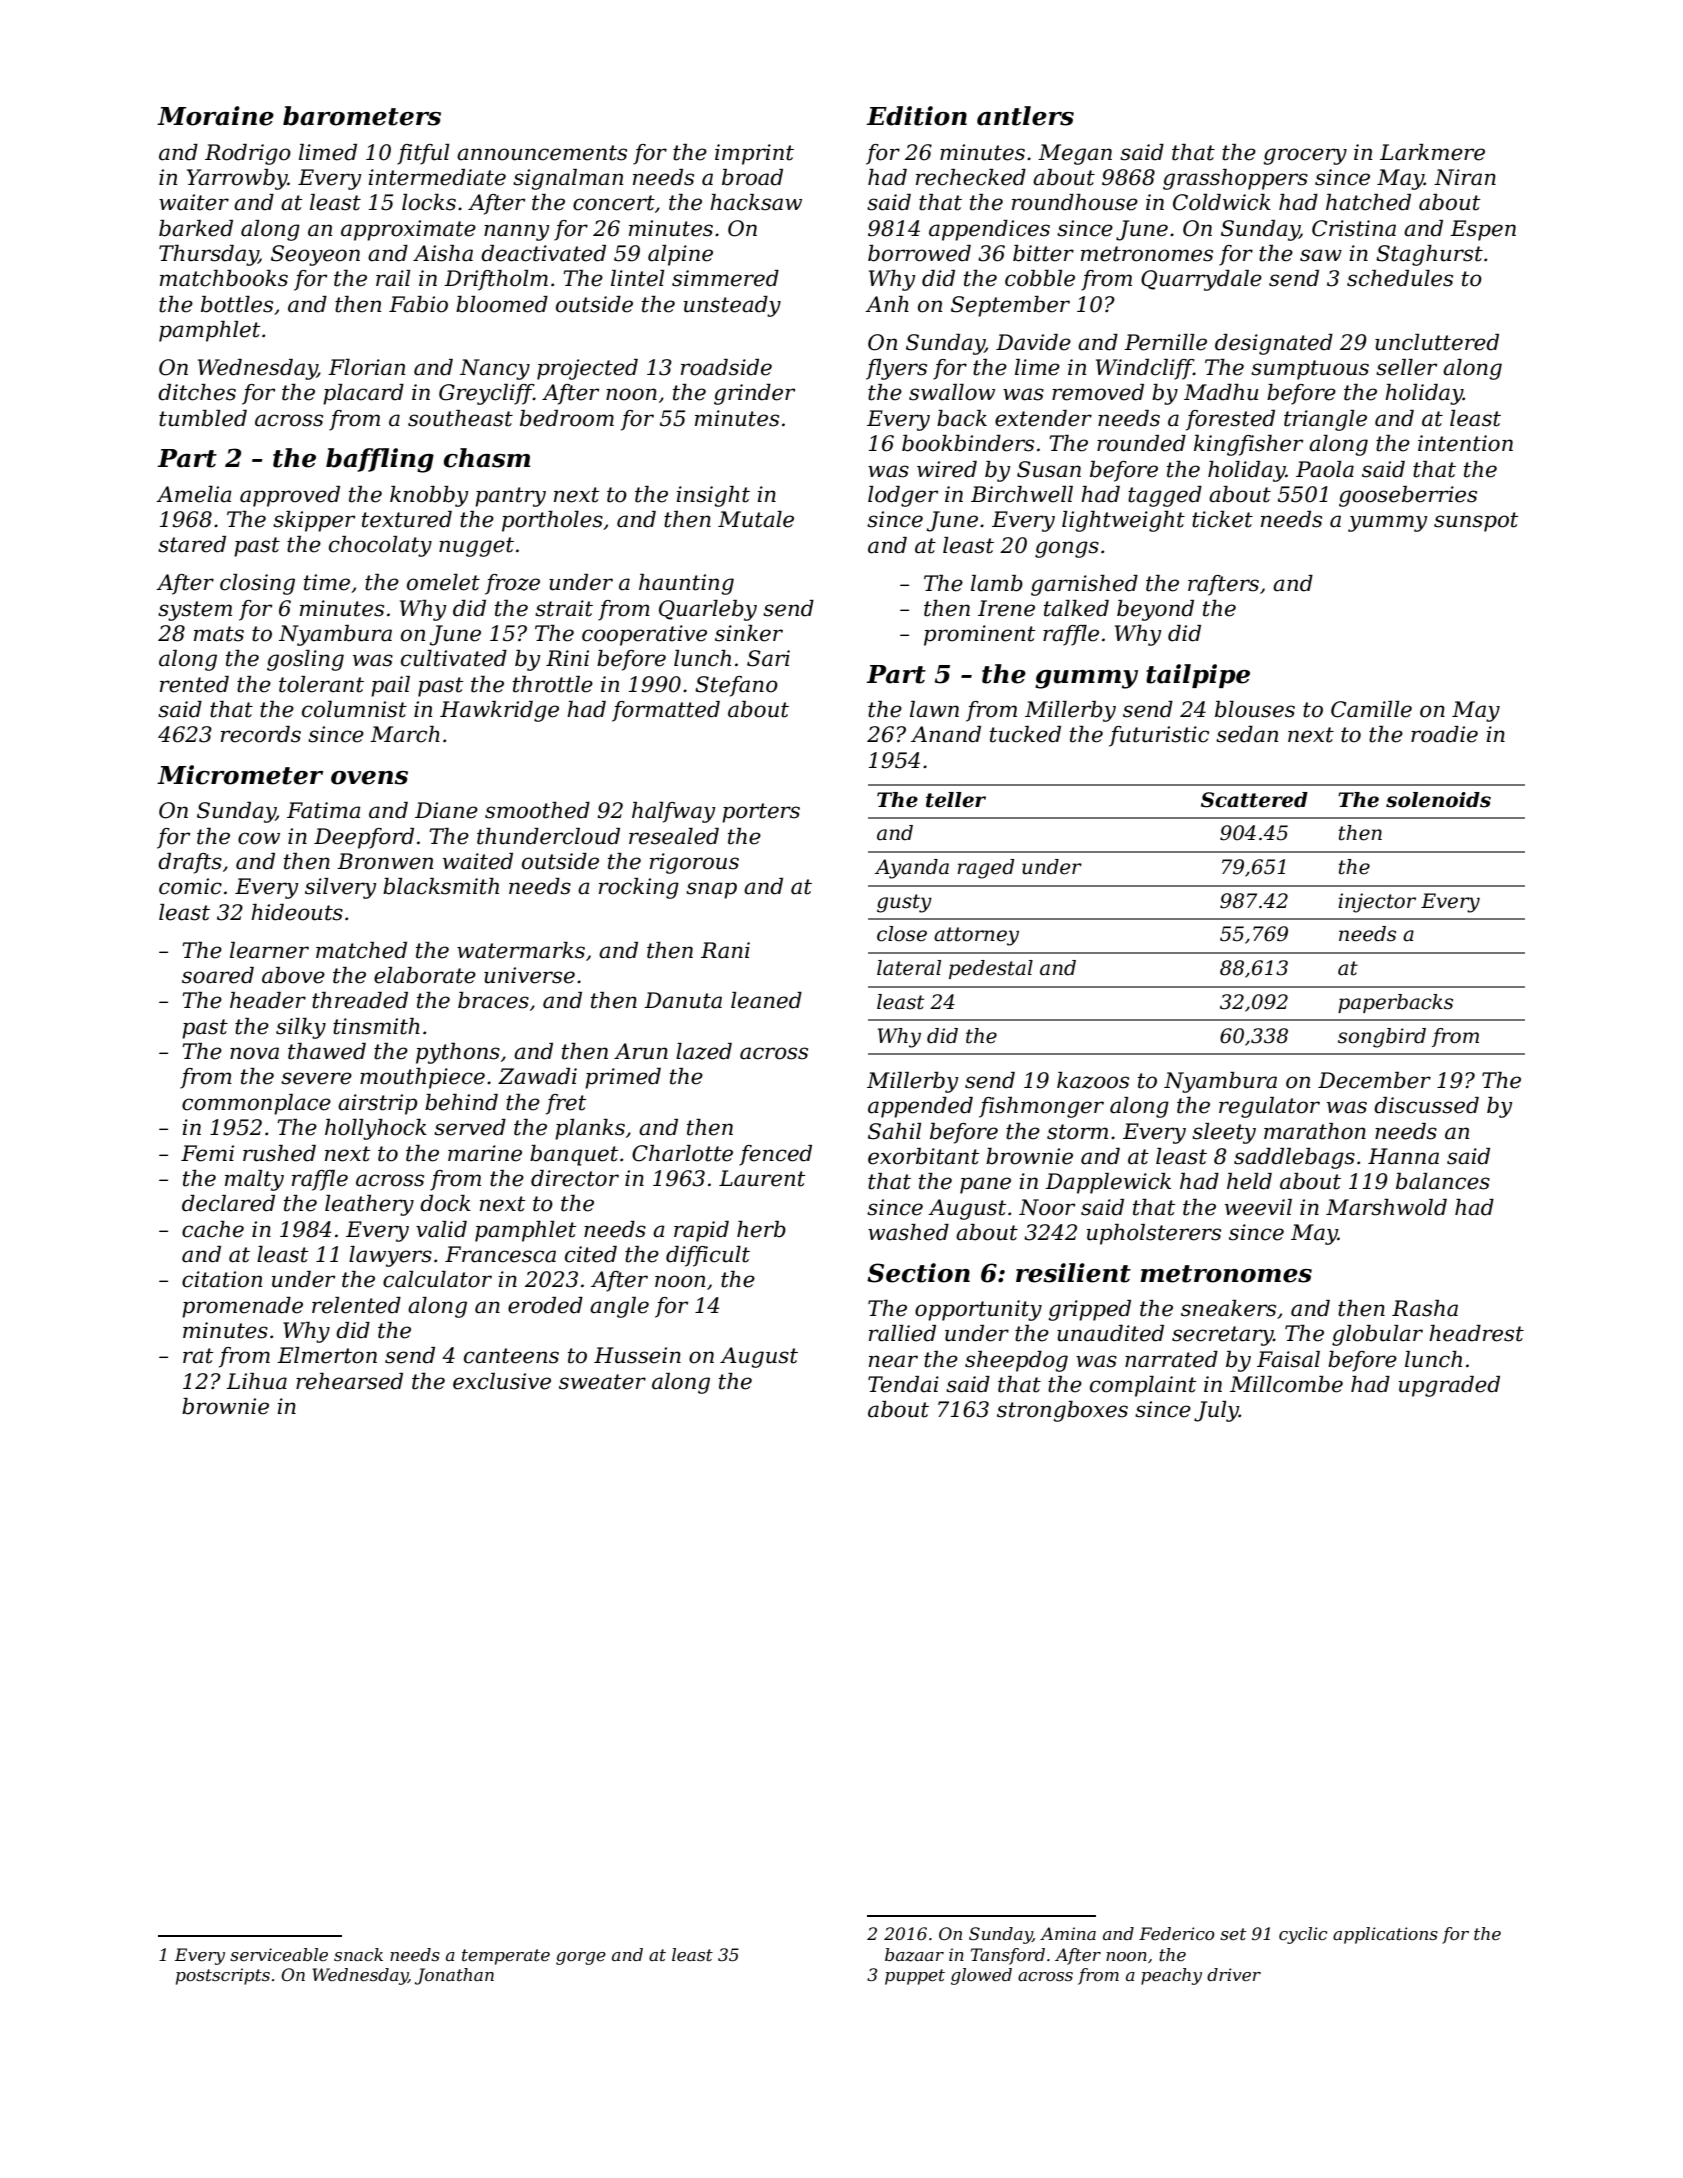  What do you see at coordinates (1386, 1207) in the document?
I see `Marshwold` at bounding box center [1386, 1207].
